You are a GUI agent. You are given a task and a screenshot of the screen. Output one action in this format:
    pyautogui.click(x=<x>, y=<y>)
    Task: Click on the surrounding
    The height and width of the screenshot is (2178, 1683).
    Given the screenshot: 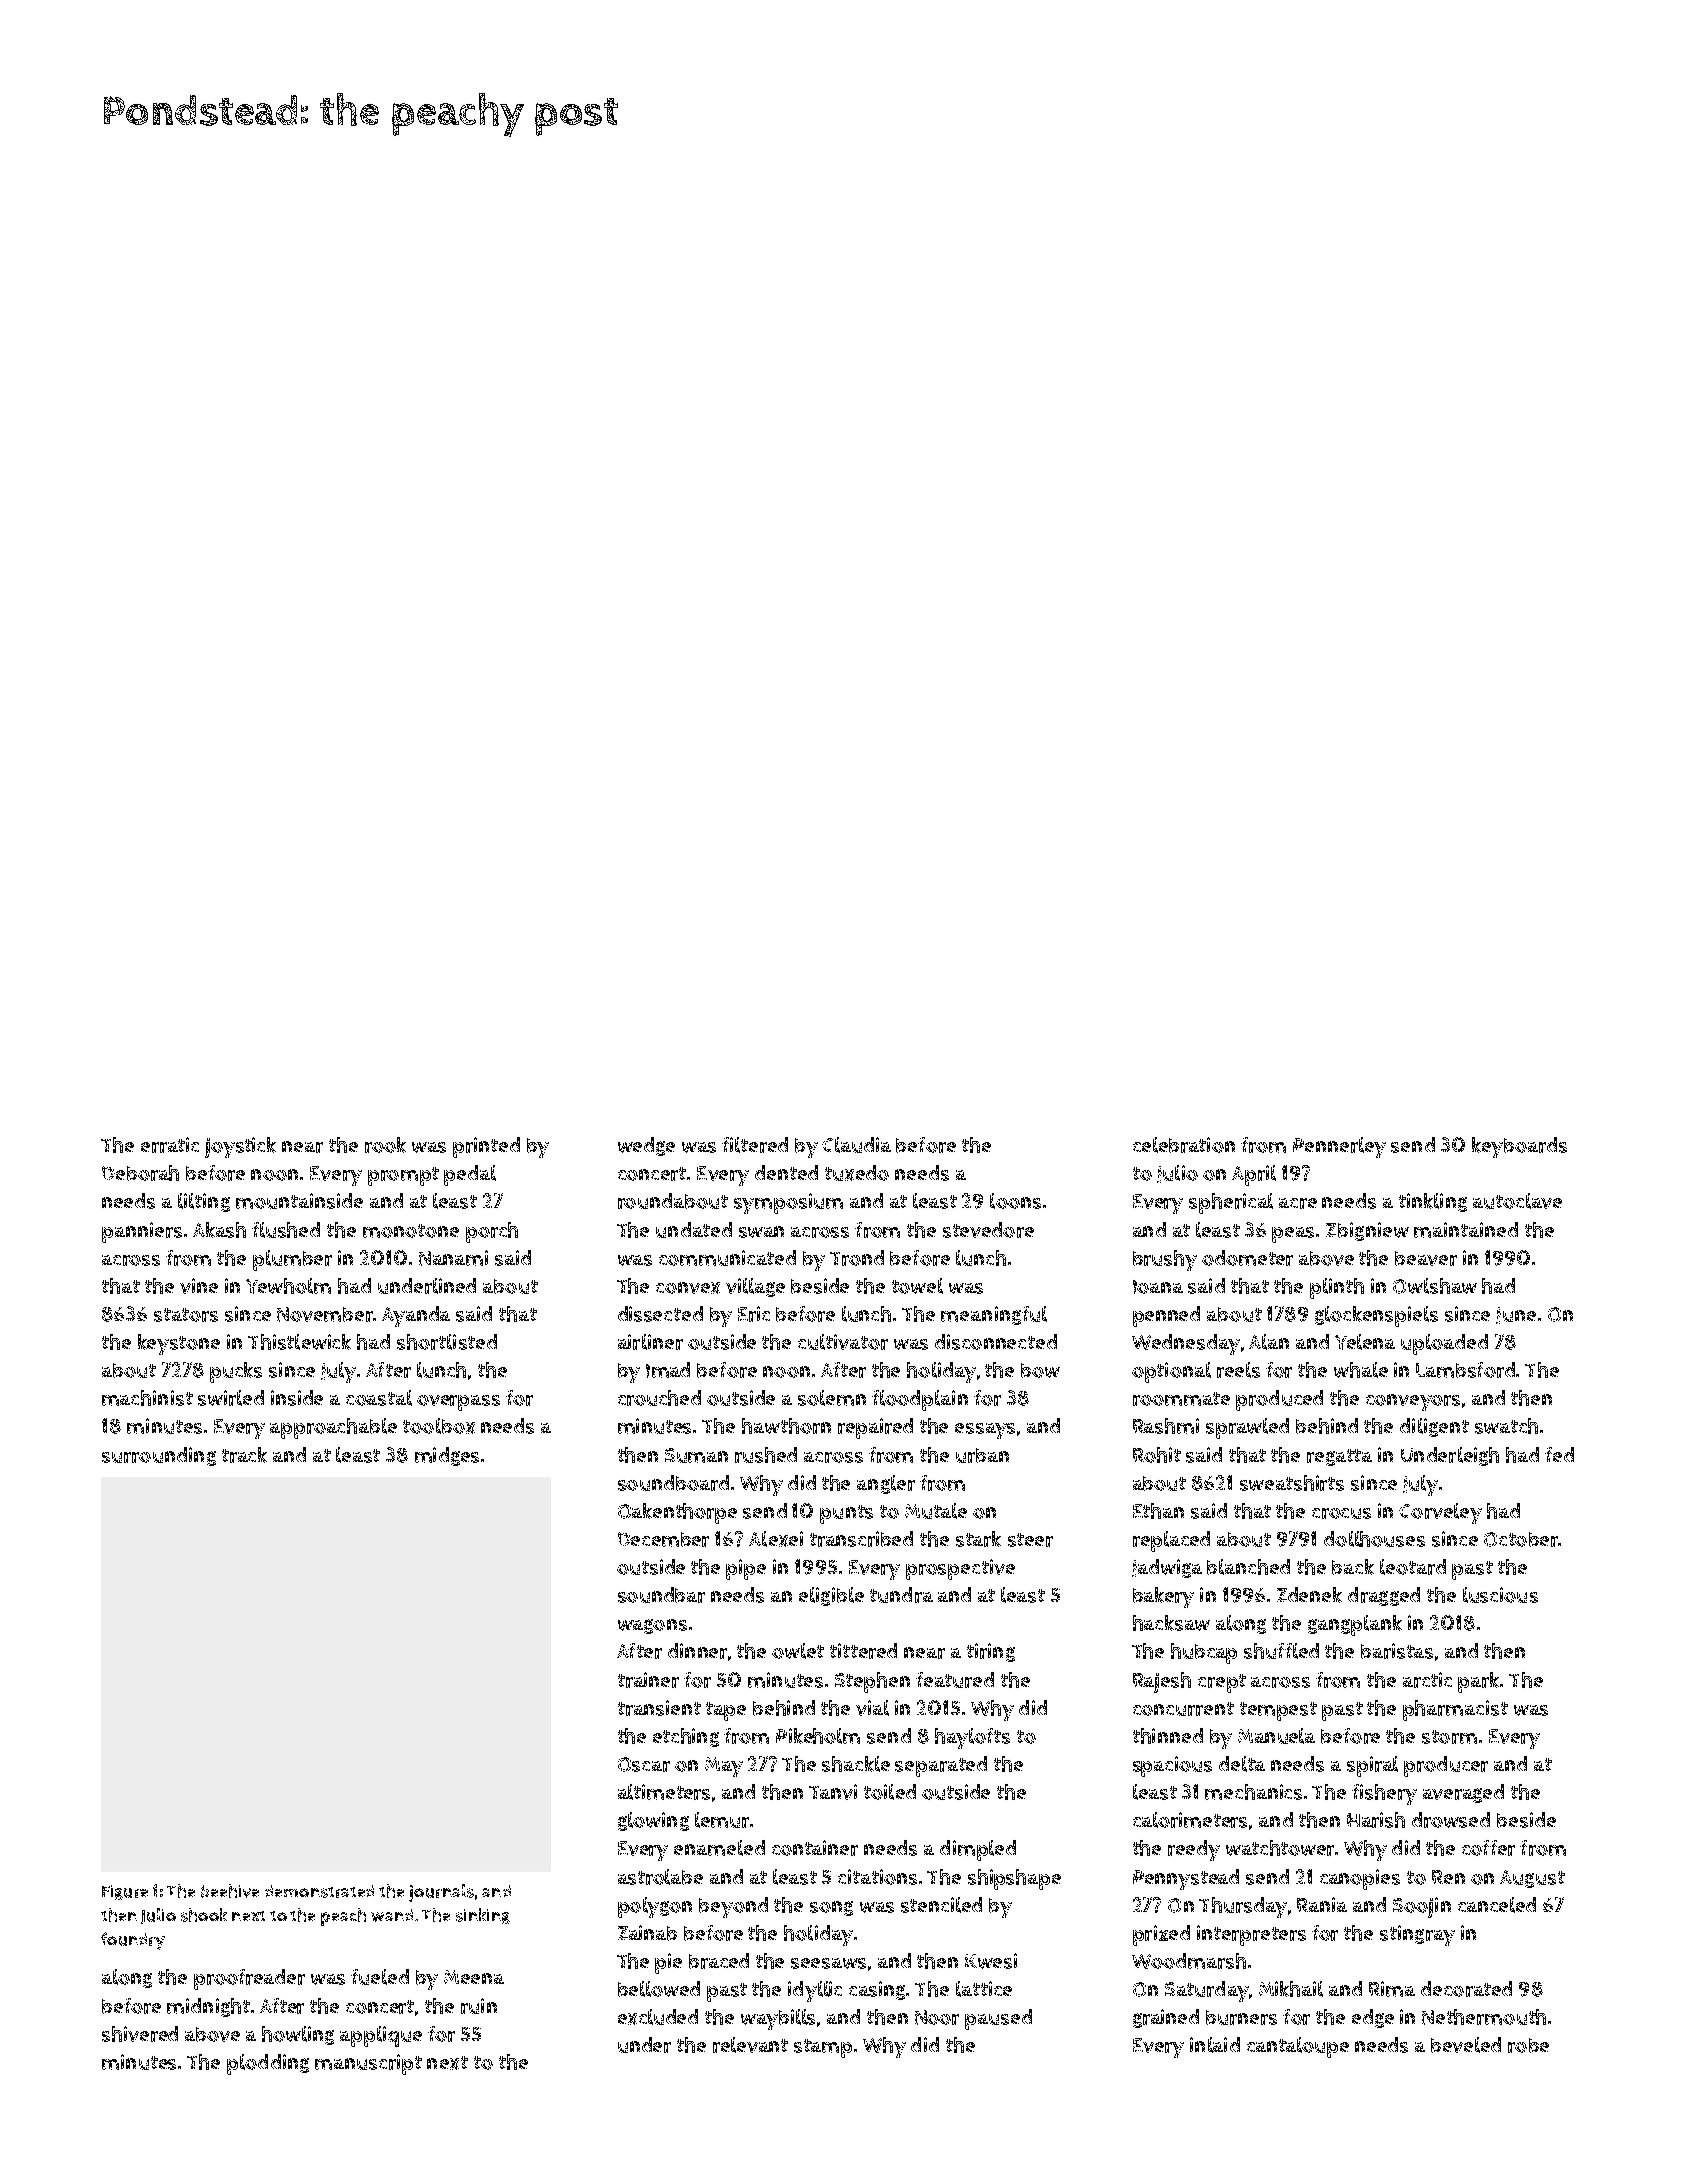 What is the action you would take?
    pyautogui.click(x=159, y=1456)
